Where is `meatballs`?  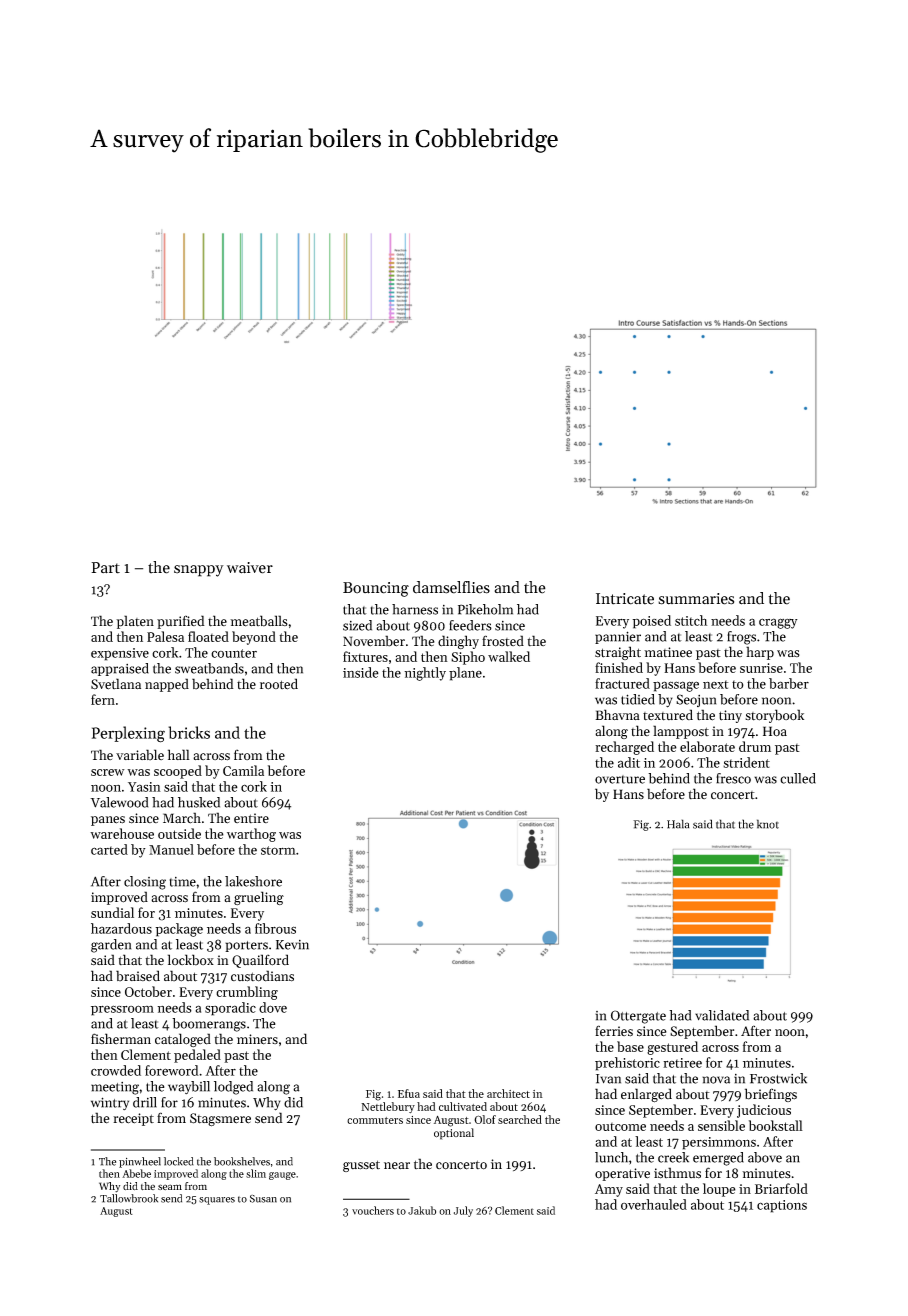 meatballs is located at coordinates (259, 621).
